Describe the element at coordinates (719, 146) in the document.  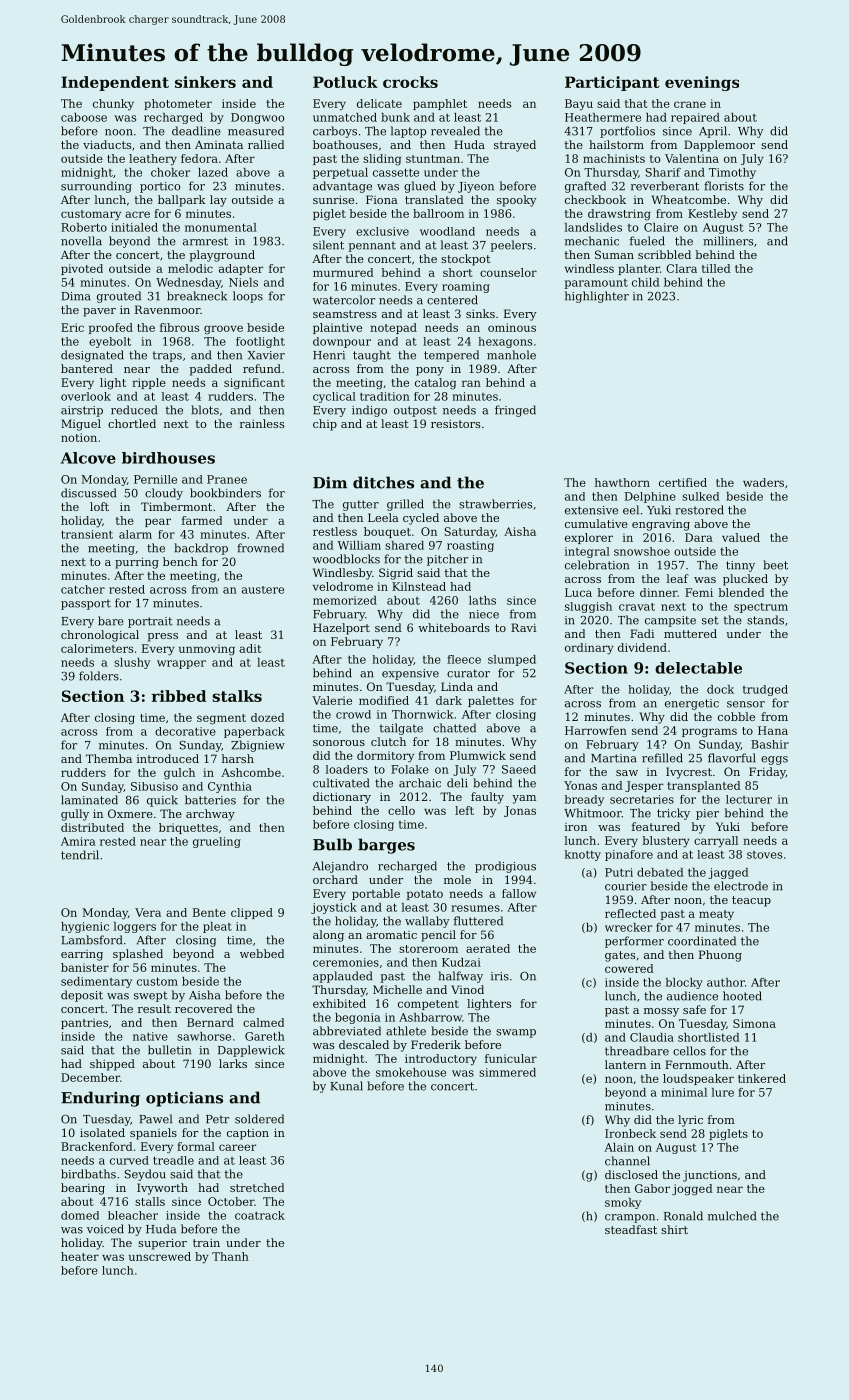
I see `Dapplemoor` at that location.
